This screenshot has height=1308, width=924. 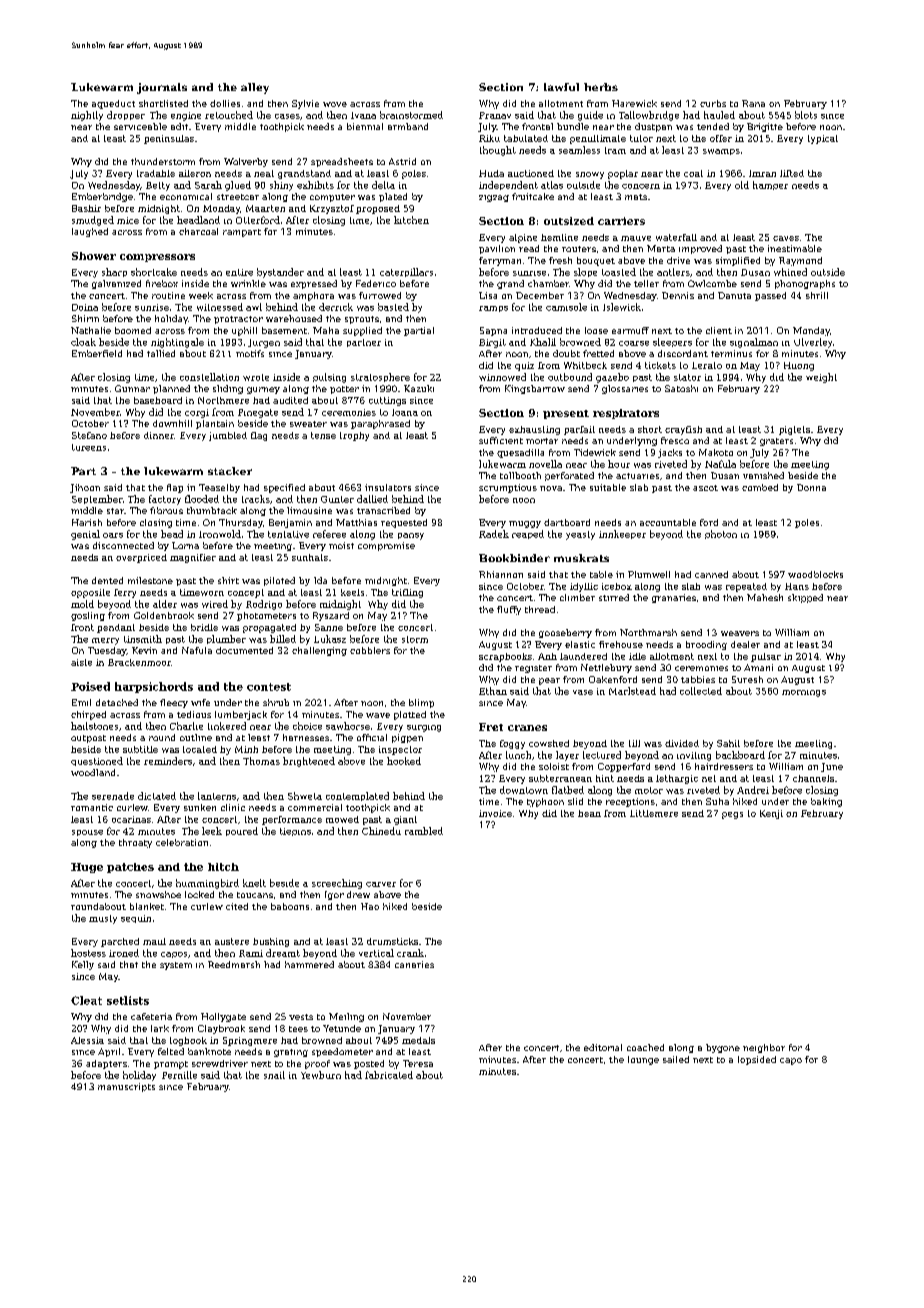 I want to click on Hollygate, so click(x=223, y=1017).
